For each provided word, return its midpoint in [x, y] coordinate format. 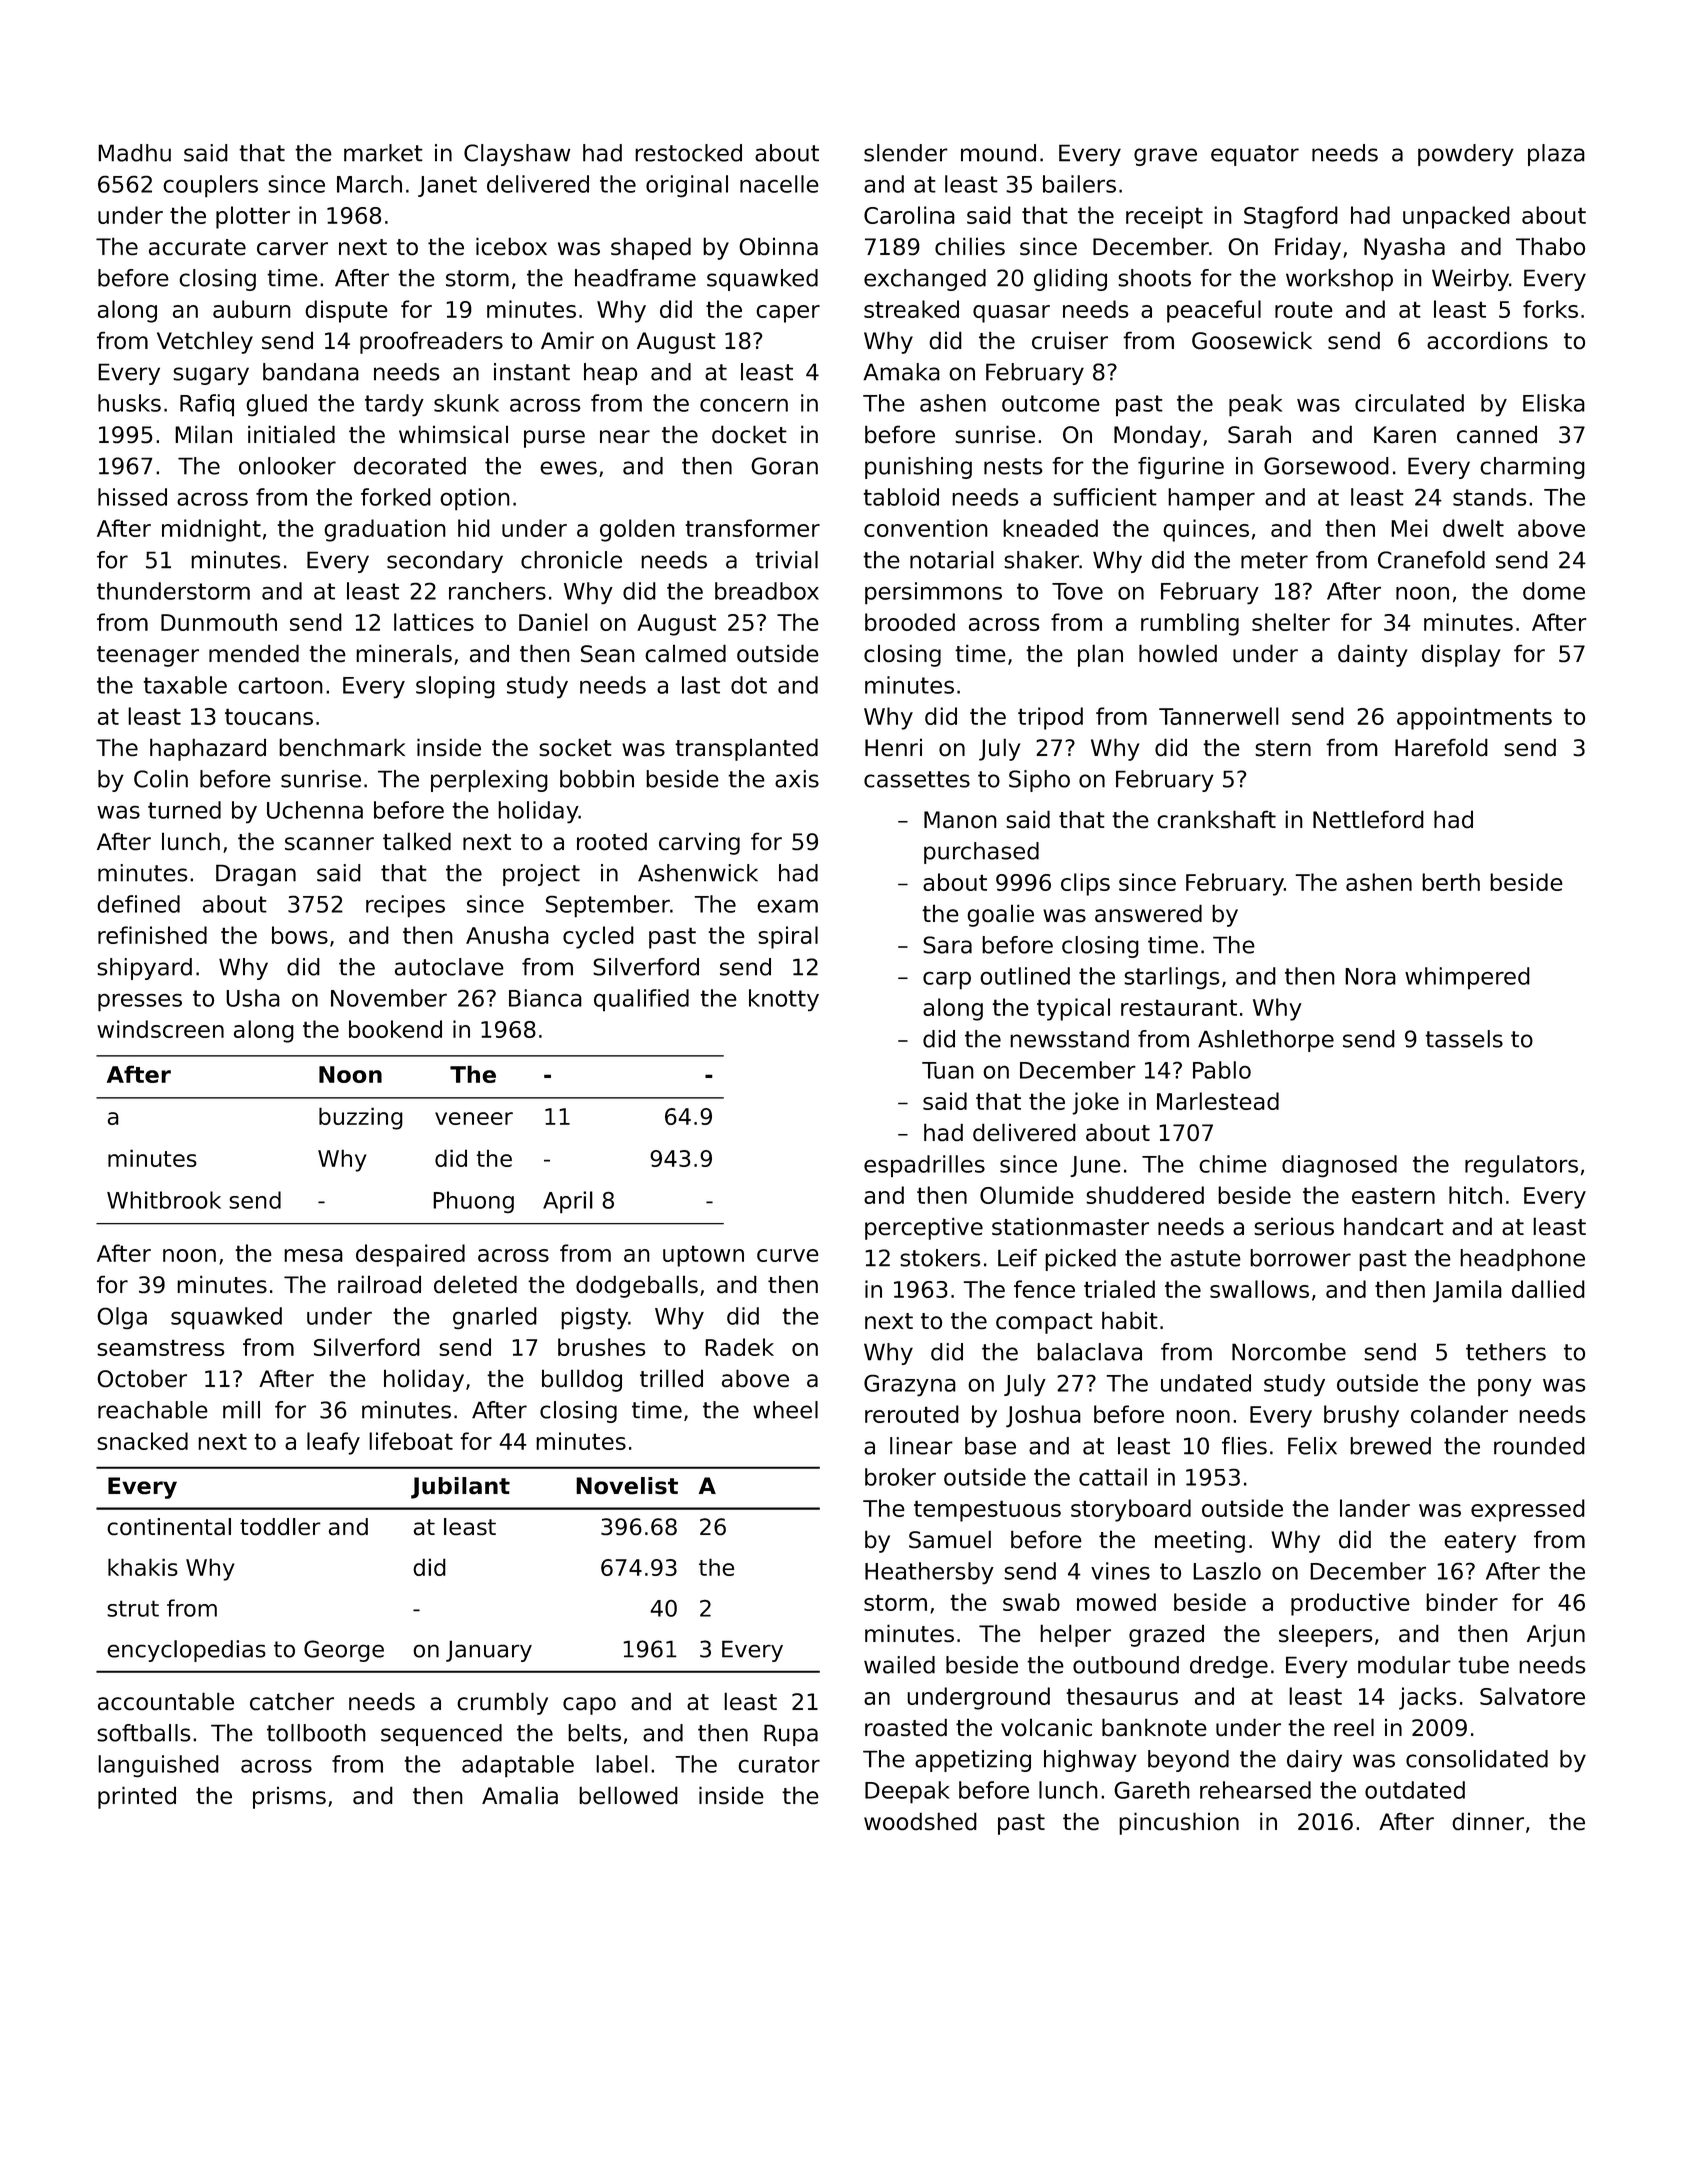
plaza [1556, 155]
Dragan [256, 875]
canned [1497, 434]
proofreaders [431, 342]
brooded [910, 622]
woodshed [920, 1821]
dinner [1488, 1821]
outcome [1051, 403]
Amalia [520, 1795]
